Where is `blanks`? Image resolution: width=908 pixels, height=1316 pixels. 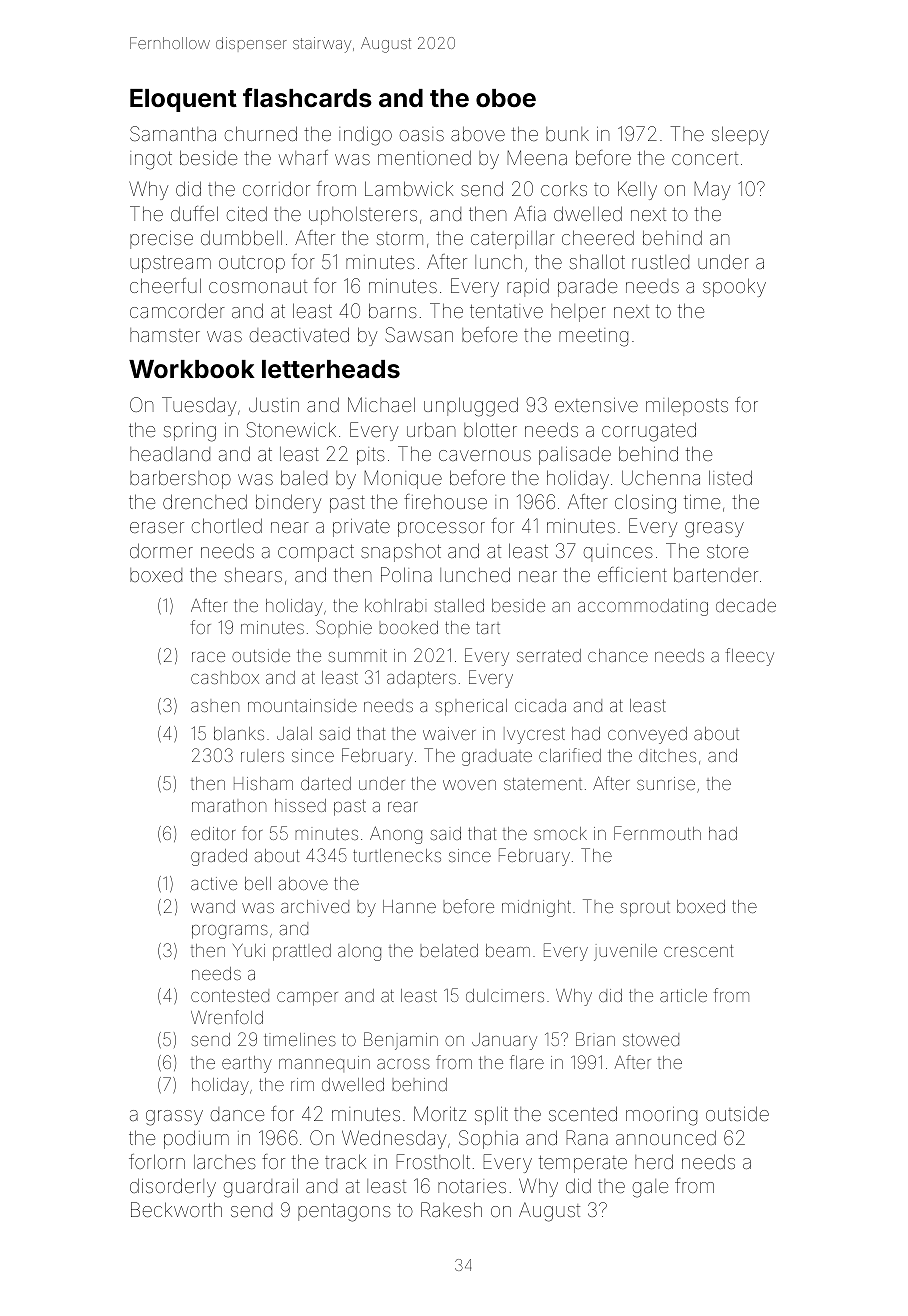
blanks is located at coordinates (239, 733).
